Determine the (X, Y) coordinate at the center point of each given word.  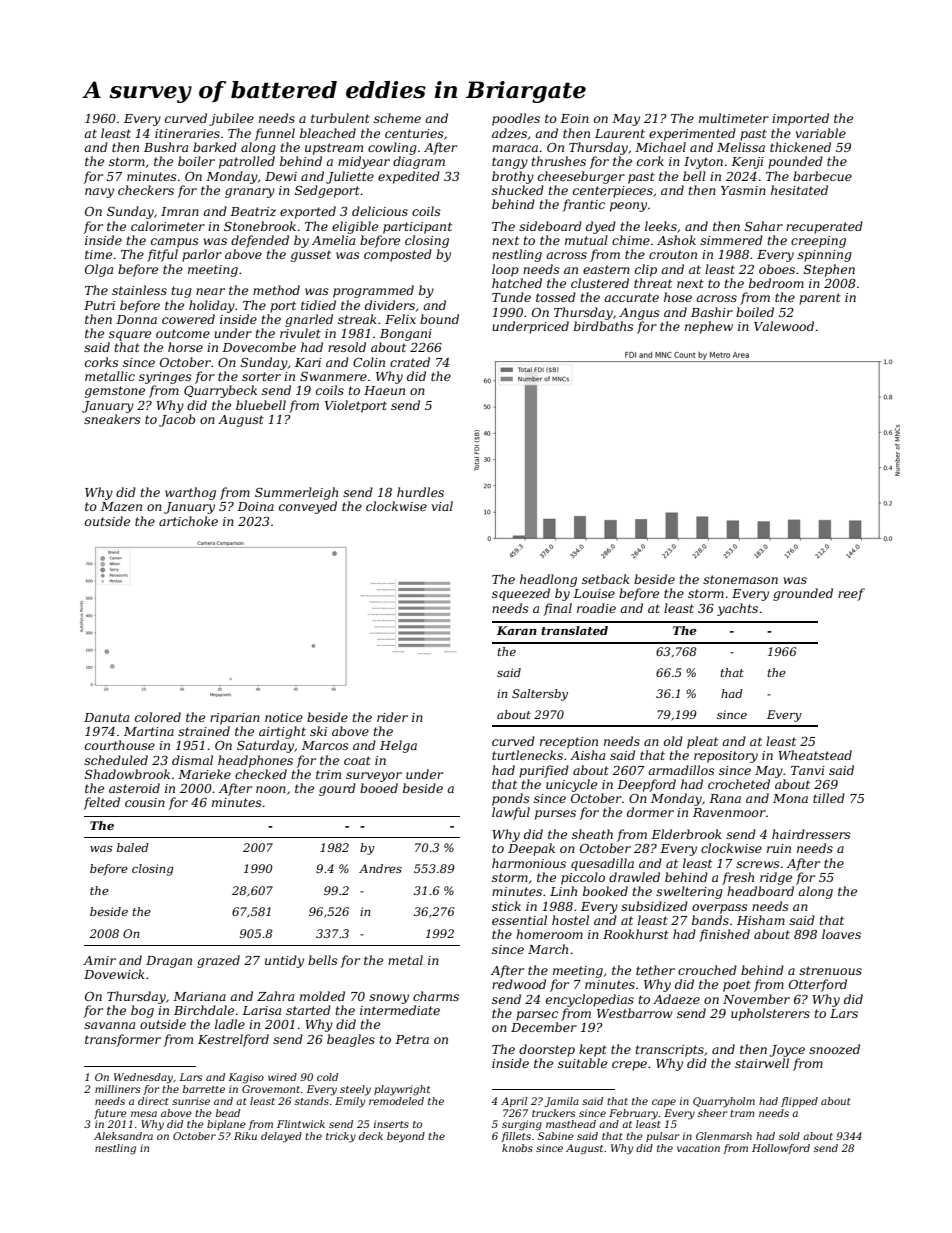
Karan (517, 630)
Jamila (561, 1102)
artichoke (188, 521)
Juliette (350, 177)
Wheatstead (815, 755)
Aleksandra (123, 1136)
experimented (692, 134)
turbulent (340, 118)
